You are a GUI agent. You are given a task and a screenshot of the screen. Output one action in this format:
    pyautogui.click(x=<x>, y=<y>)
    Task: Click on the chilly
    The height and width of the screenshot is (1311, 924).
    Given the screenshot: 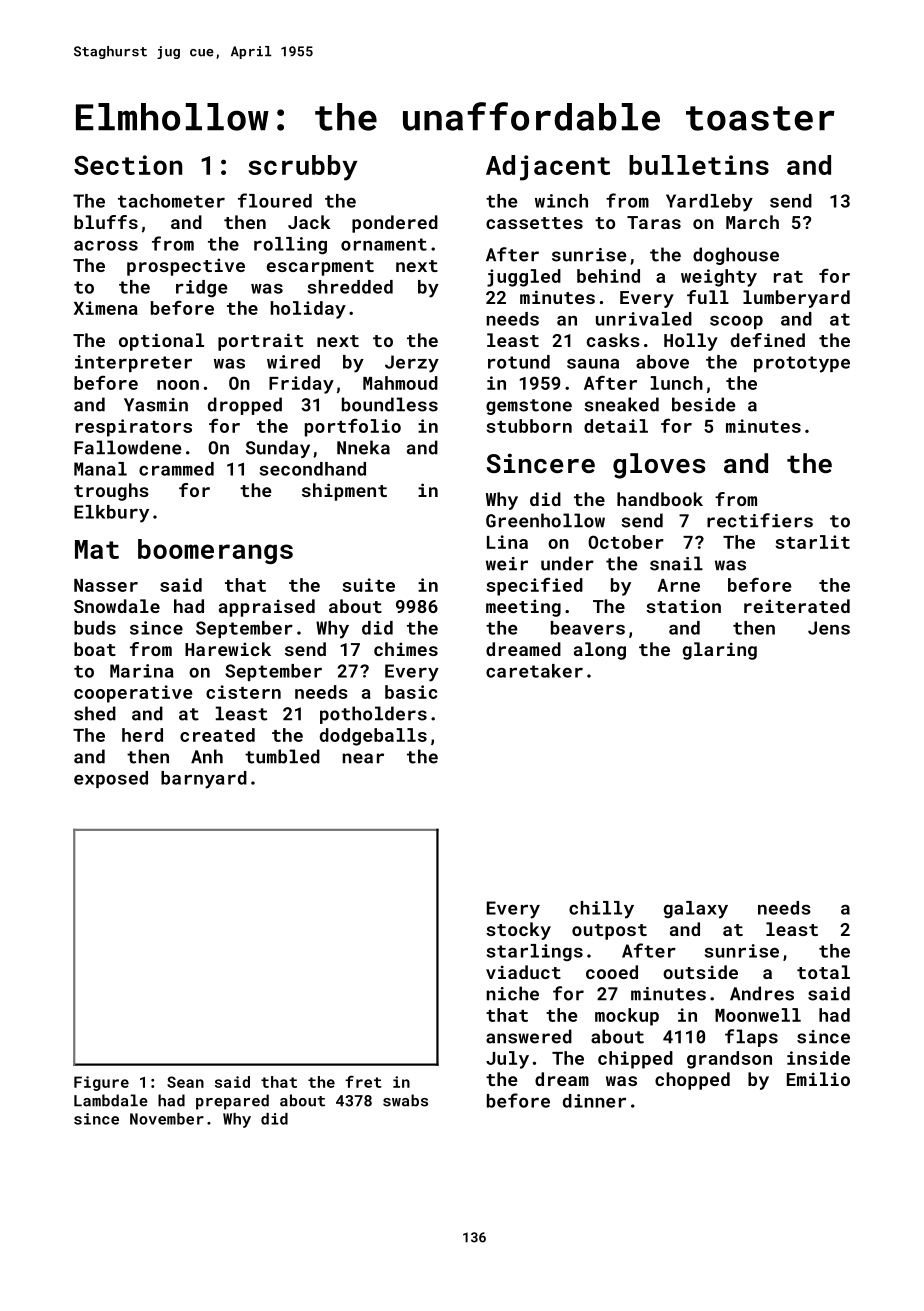 What is the action you would take?
    pyautogui.click(x=601, y=910)
